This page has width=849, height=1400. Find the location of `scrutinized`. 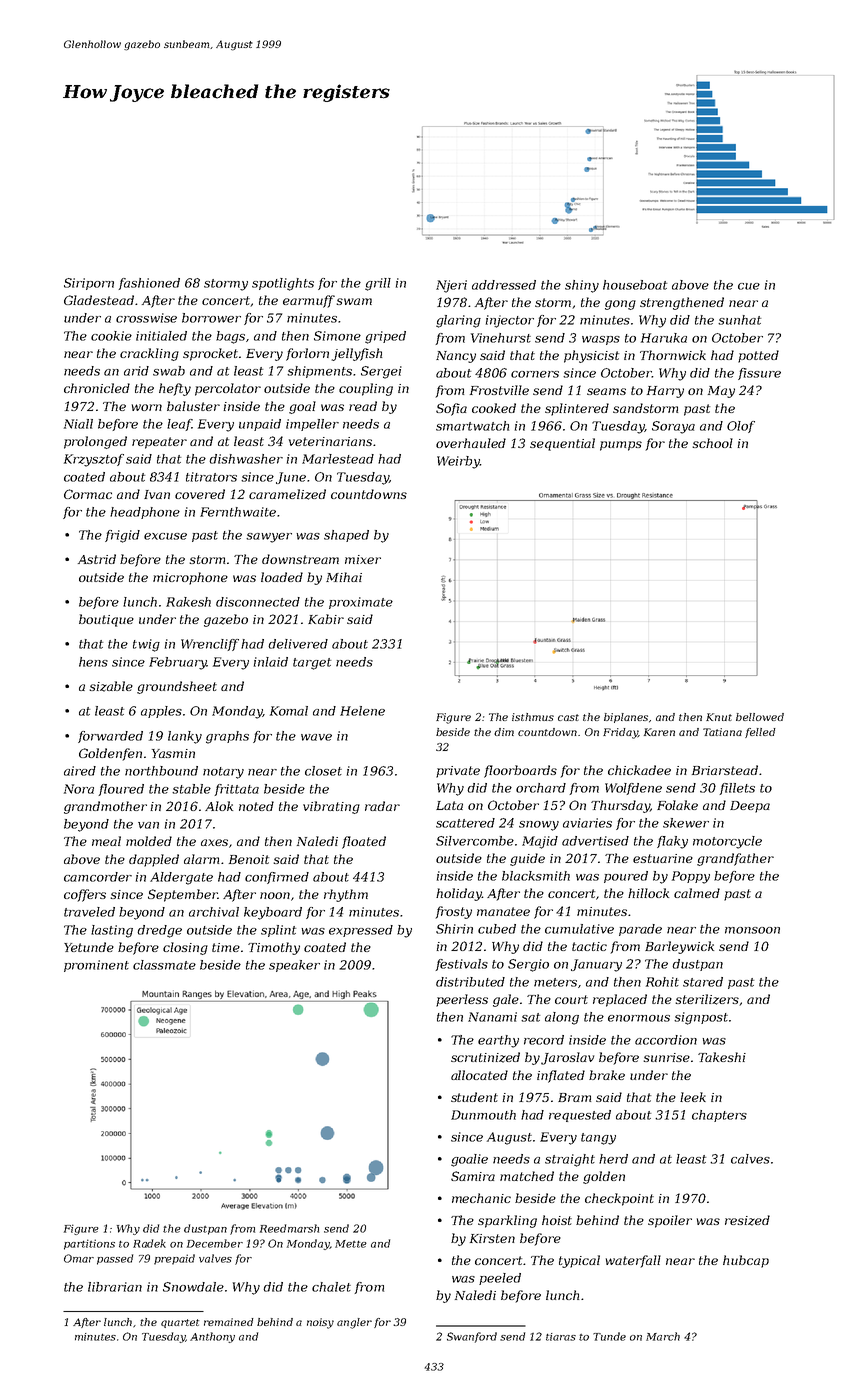

scrutinized is located at coordinates (485, 1057).
